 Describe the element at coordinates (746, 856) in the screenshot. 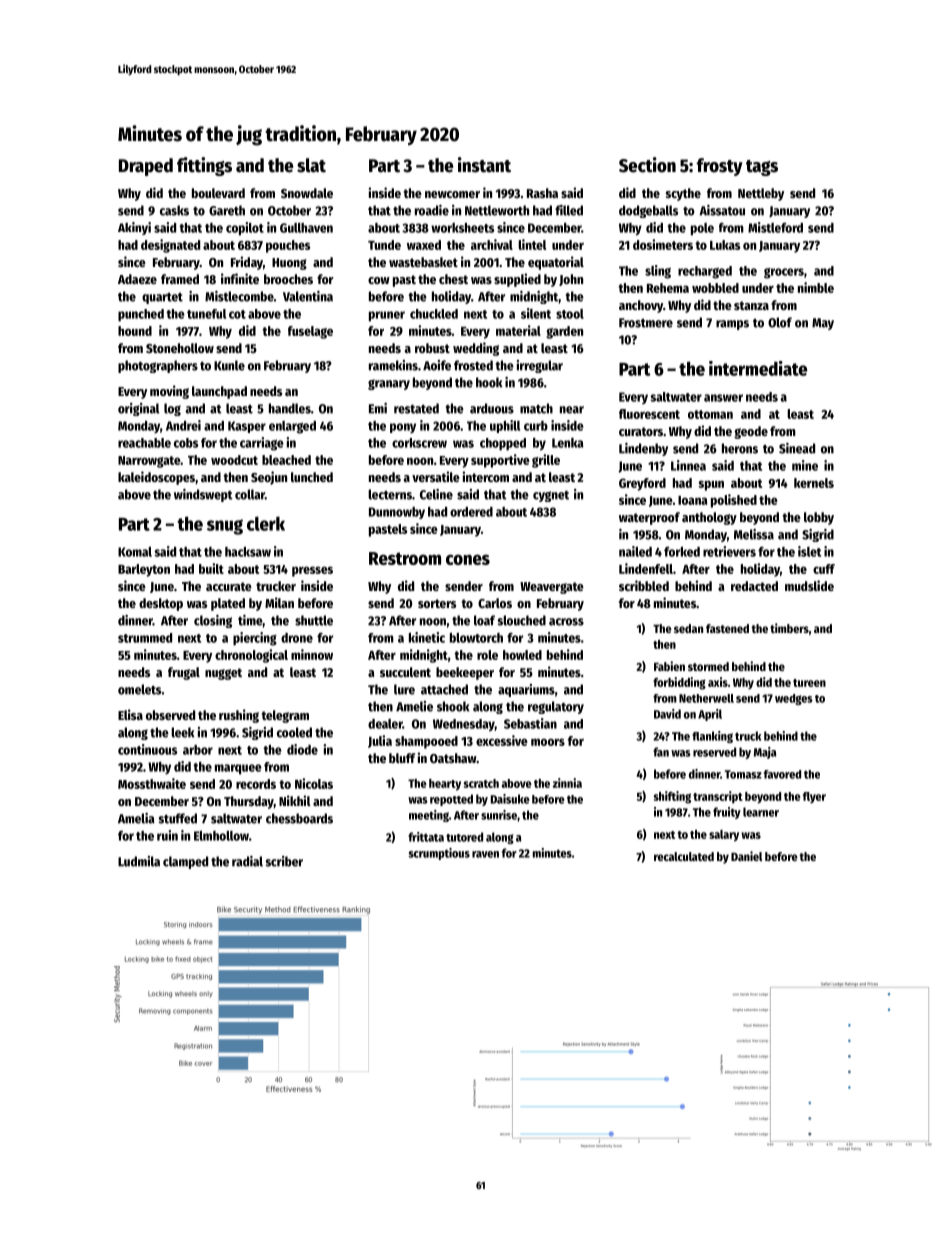

I see `Daniel` at that location.
